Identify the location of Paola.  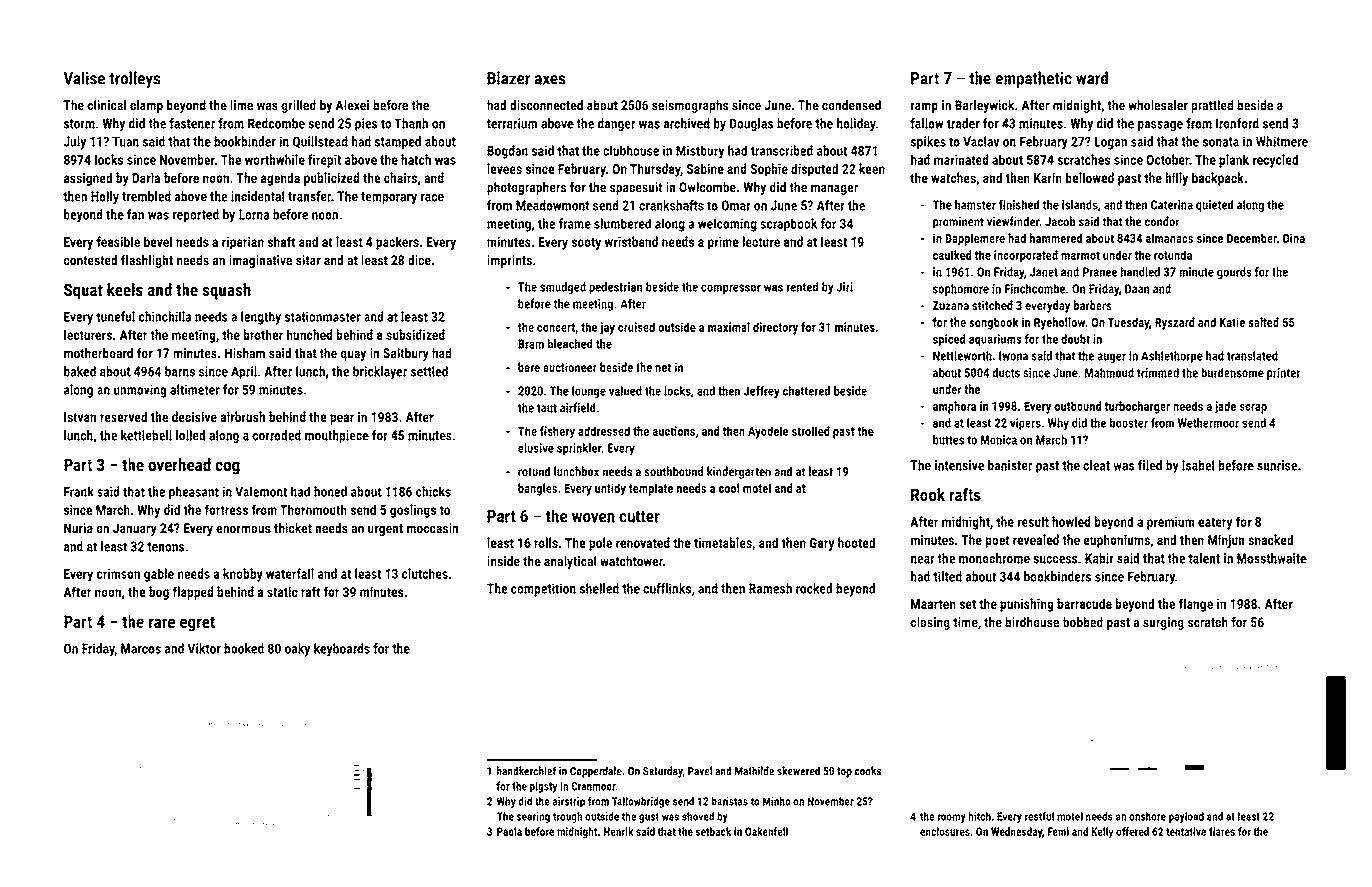
(509, 831).
